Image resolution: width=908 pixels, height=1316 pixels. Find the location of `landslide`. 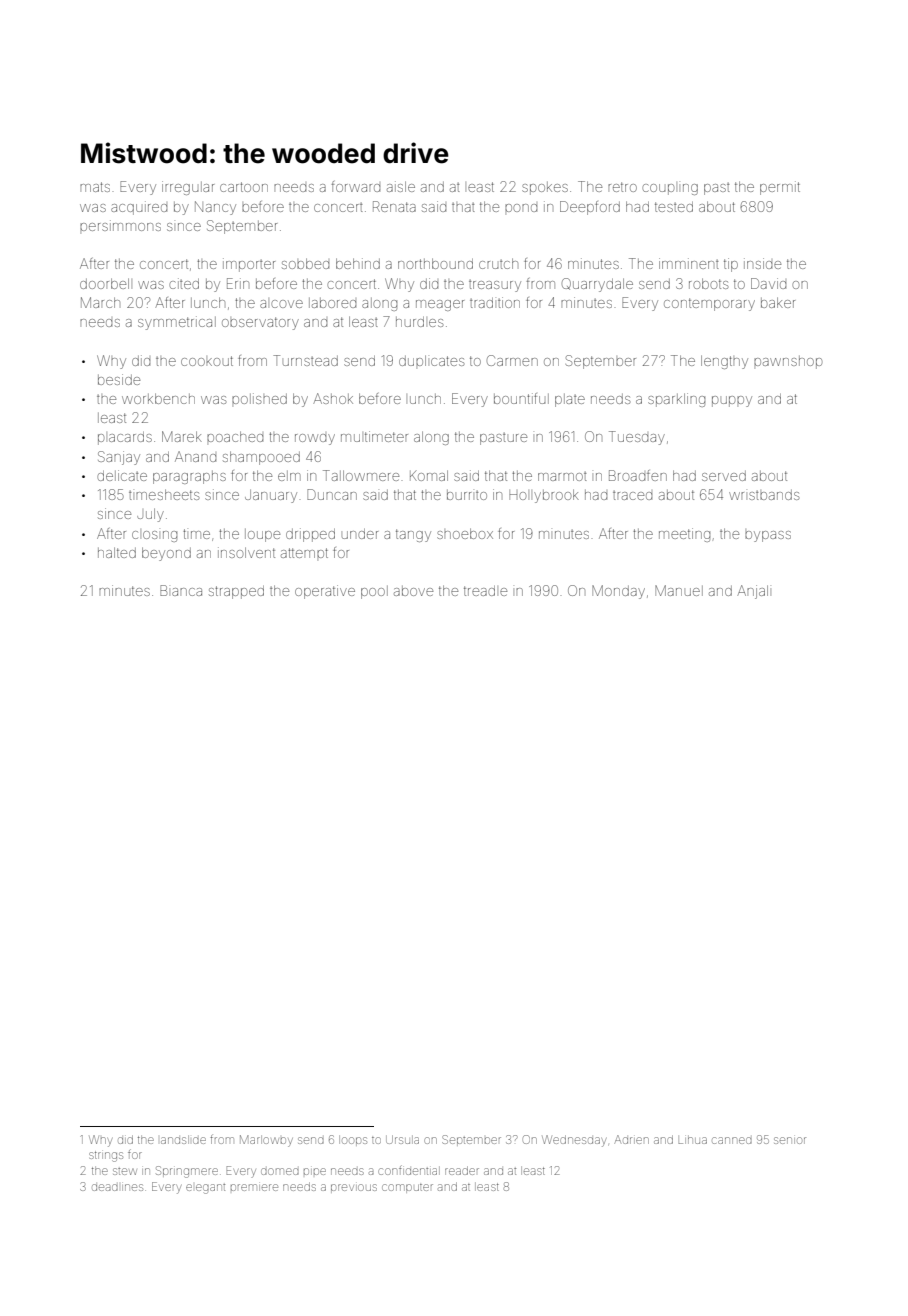

landslide is located at coordinates (183, 1140).
